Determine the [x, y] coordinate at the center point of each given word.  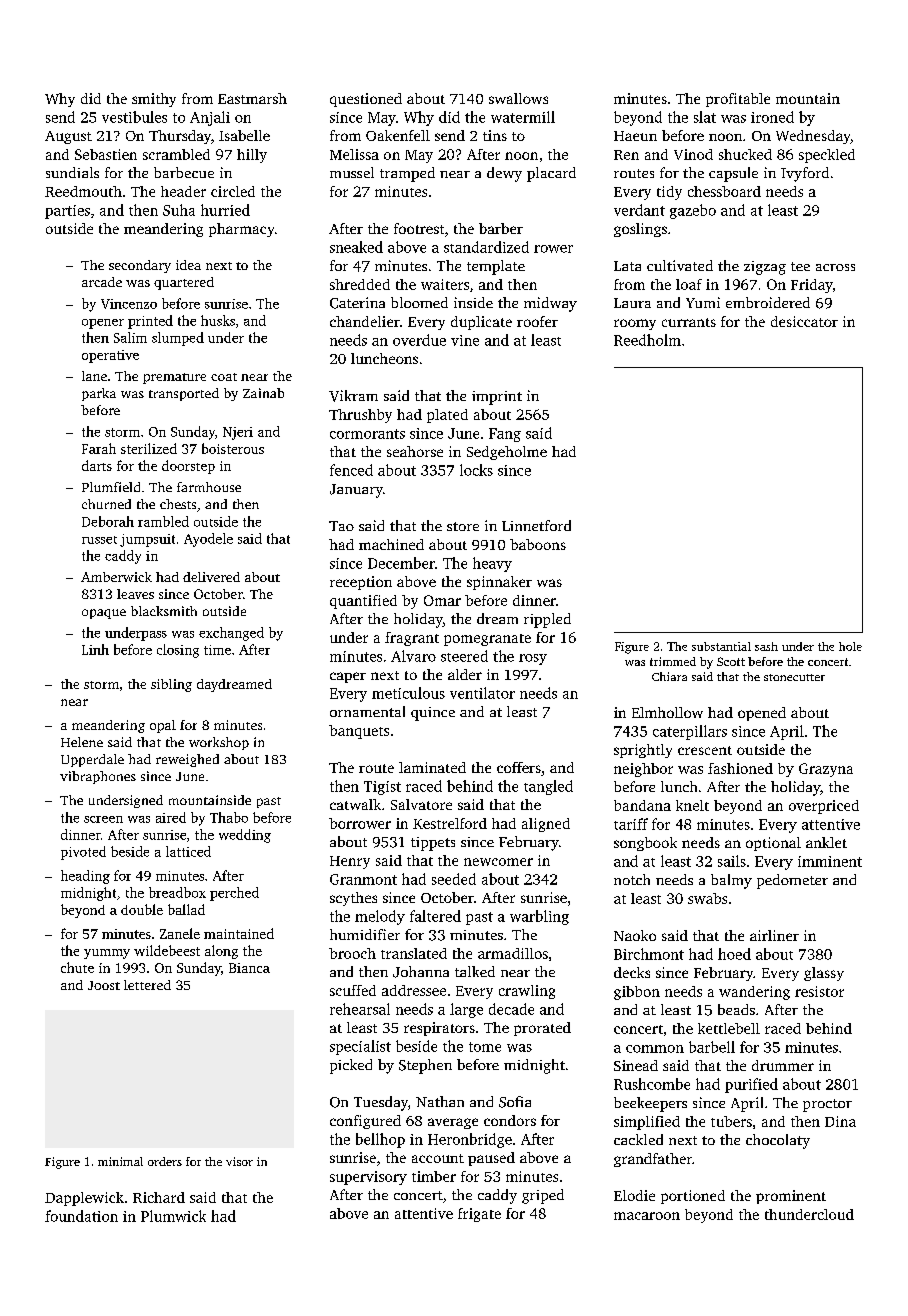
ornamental [367, 711]
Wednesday [813, 137]
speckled [827, 156]
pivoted [83, 853]
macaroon [647, 1216]
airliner [774, 935]
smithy [154, 100]
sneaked [356, 247]
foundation [81, 1216]
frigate [479, 1215]
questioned [366, 100]
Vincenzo [129, 304]
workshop [219, 743]
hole [850, 646]
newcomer [498, 862]
